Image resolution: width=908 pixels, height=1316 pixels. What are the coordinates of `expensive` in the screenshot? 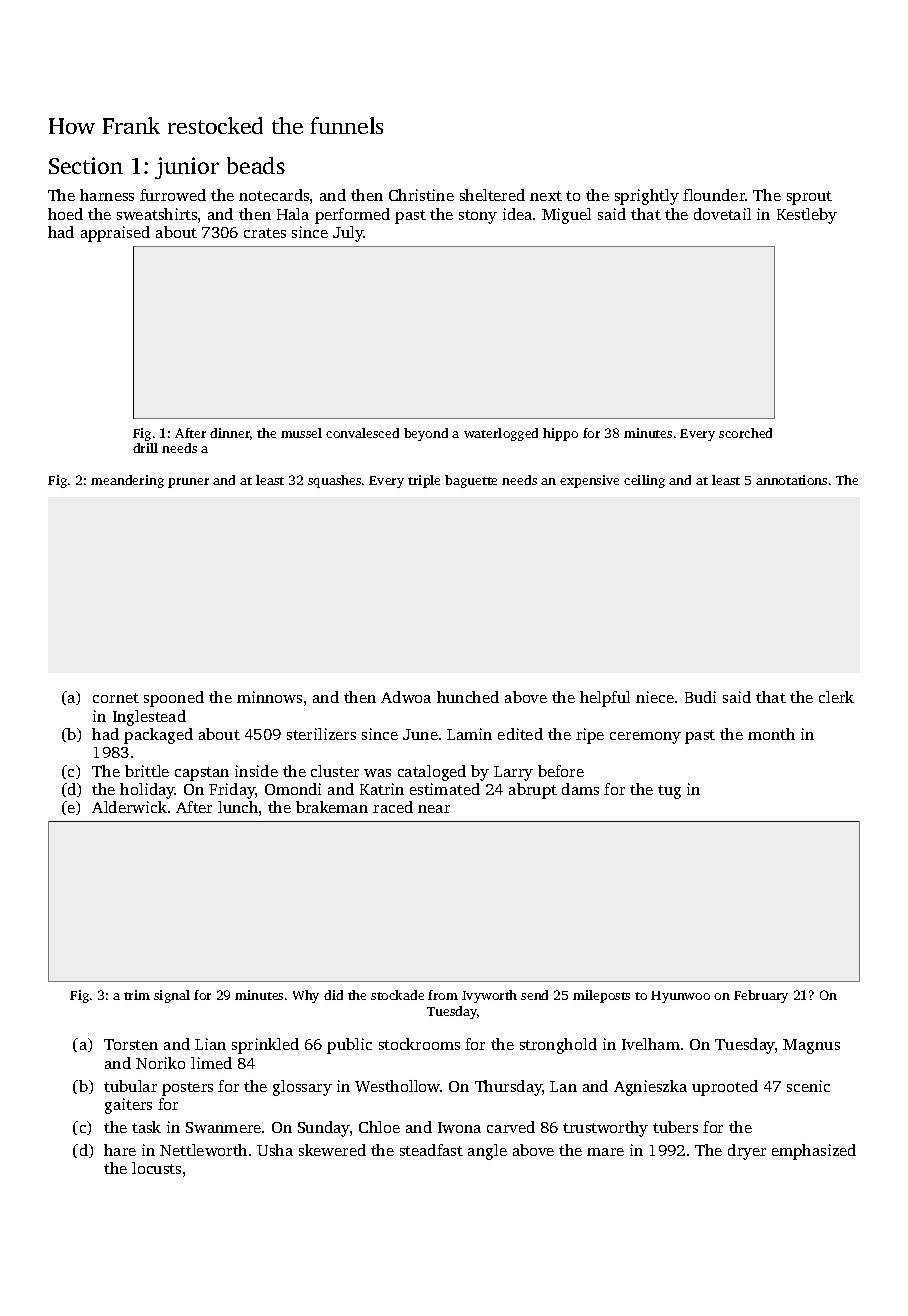 It's located at (589, 481).
